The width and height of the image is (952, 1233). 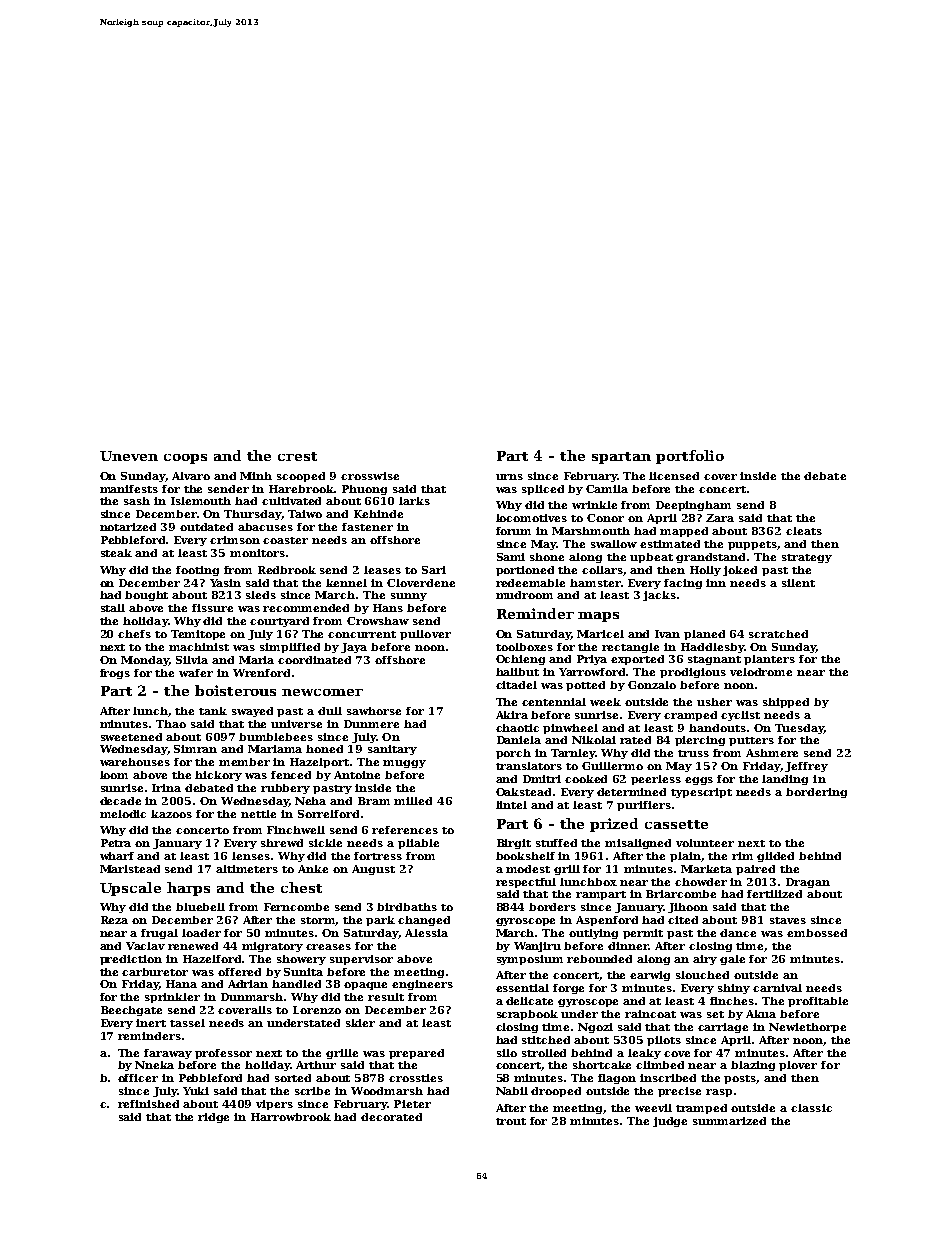 I want to click on crosswise, so click(x=370, y=476).
